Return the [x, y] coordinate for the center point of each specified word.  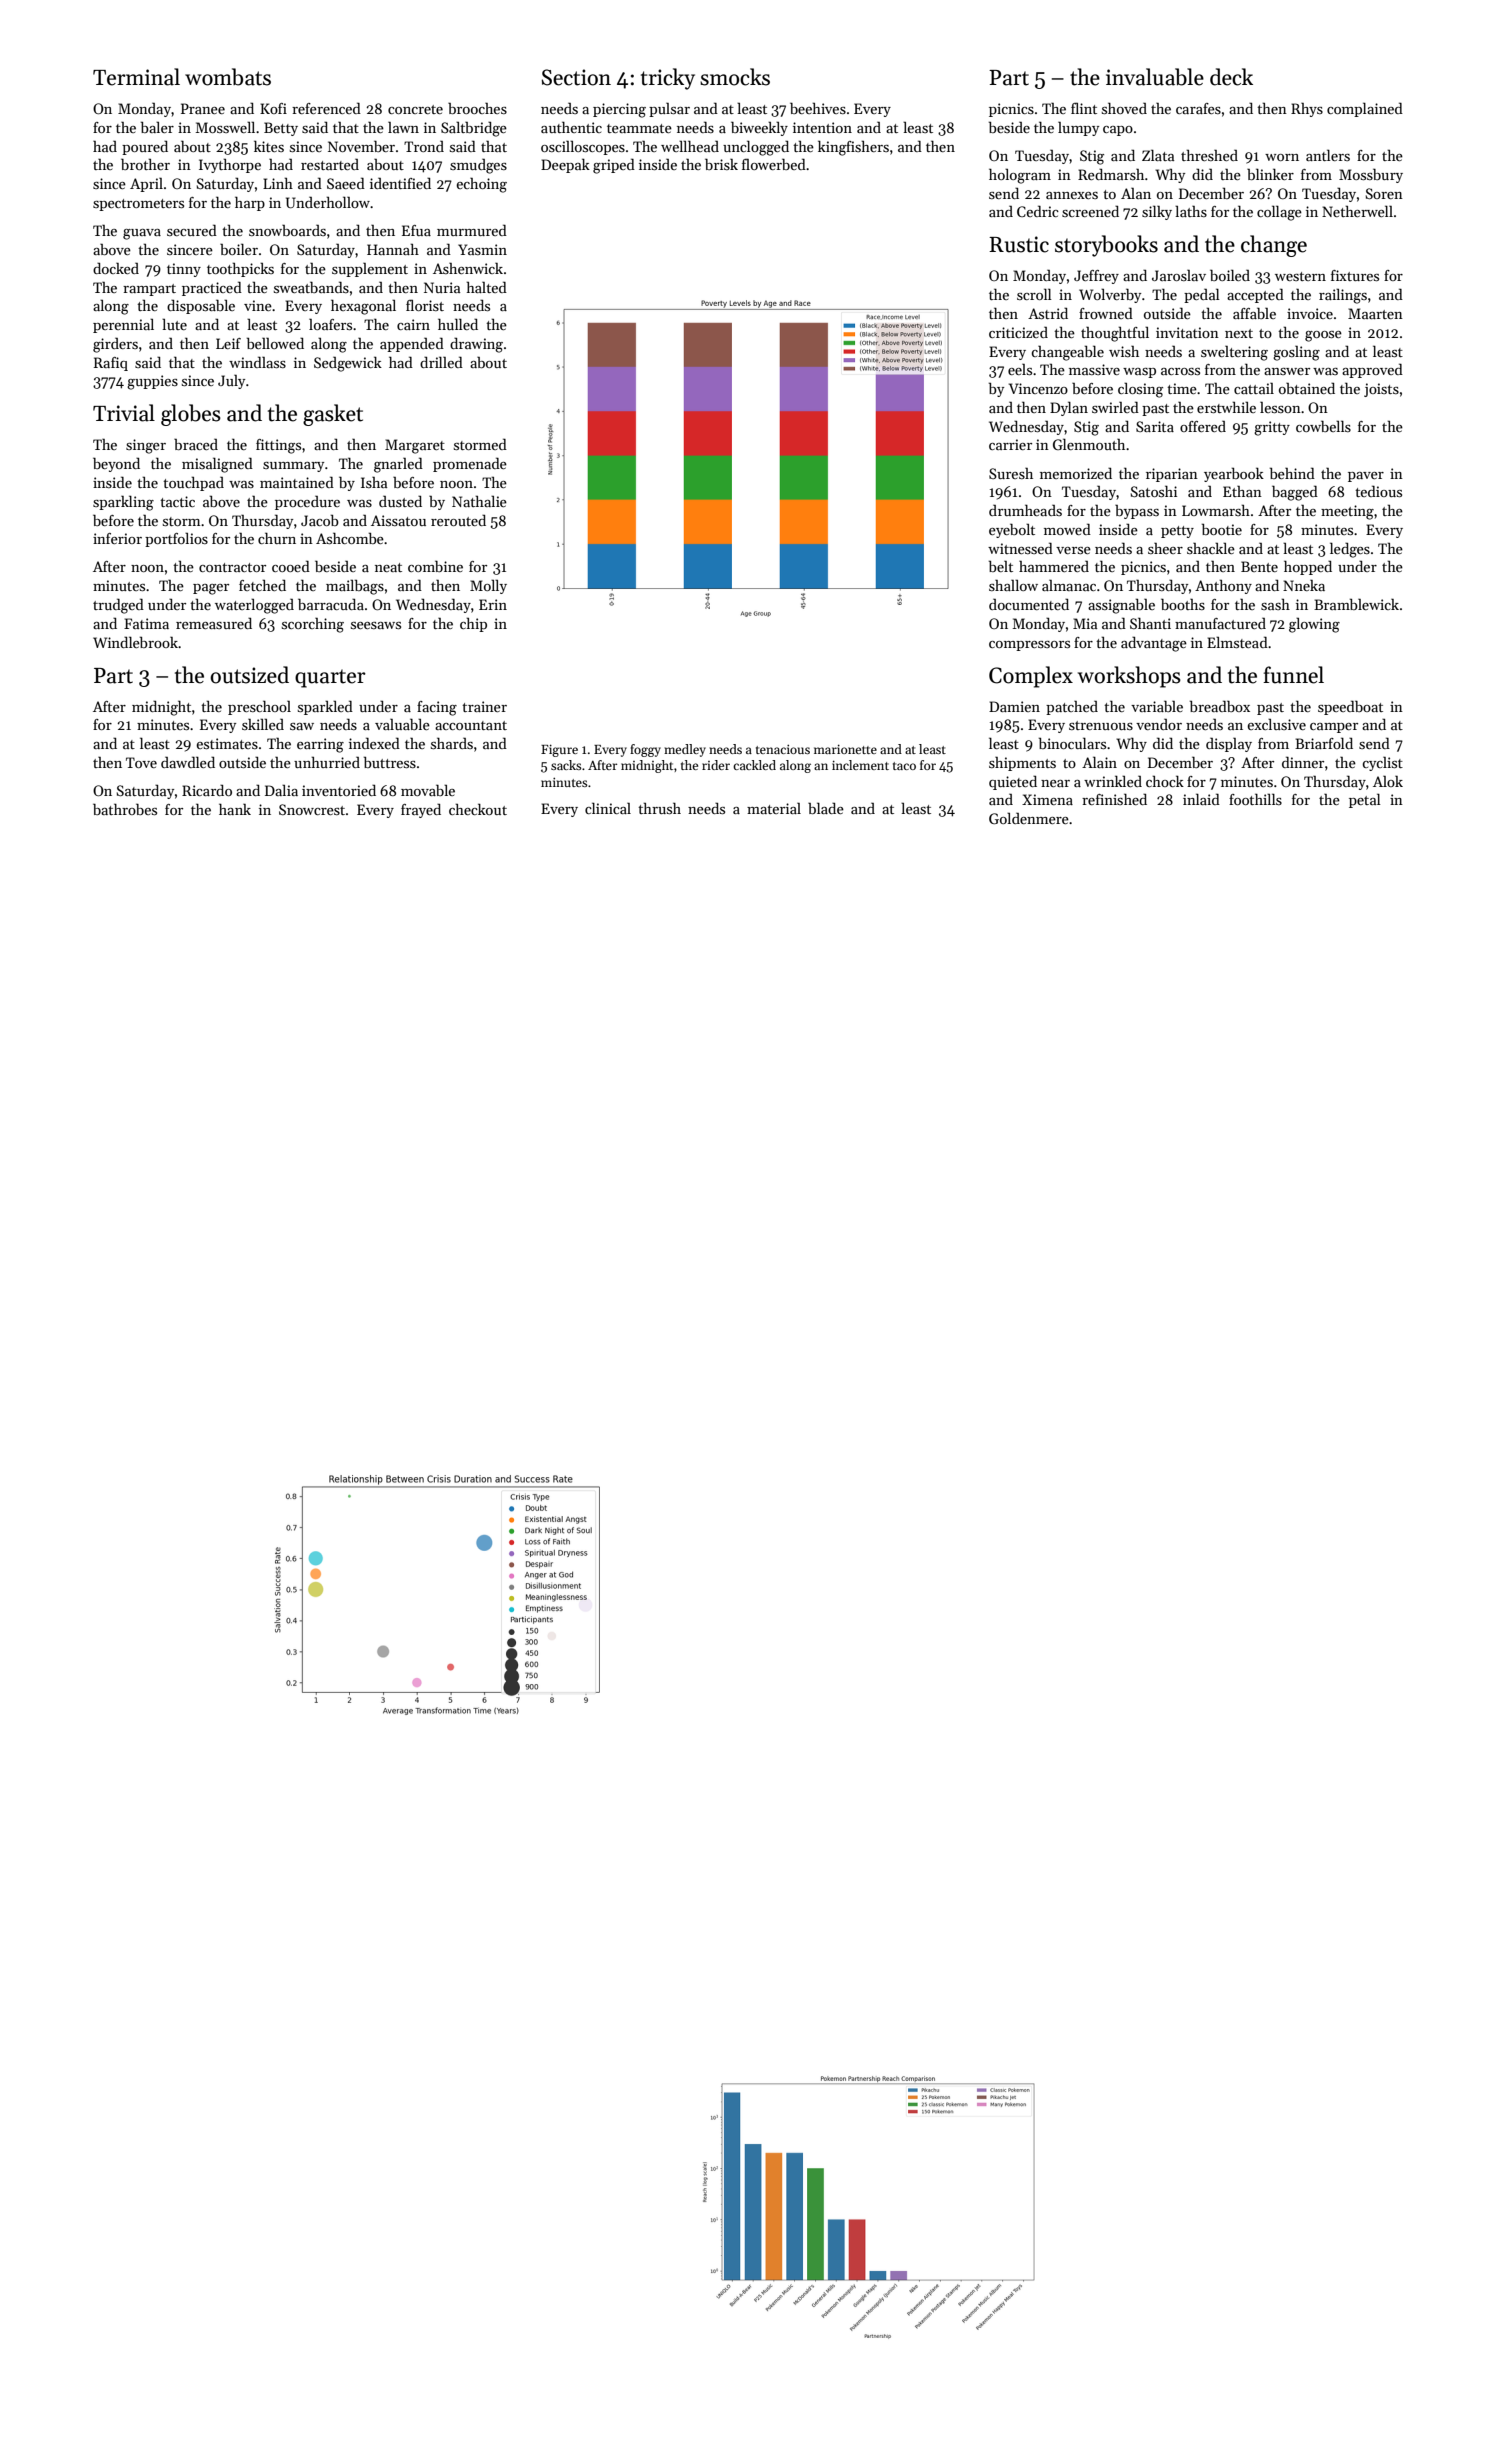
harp [250, 203]
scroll [1034, 294]
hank [235, 809]
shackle [1211, 548]
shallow [1013, 585]
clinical [608, 808]
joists [1381, 390]
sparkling [123, 503]
